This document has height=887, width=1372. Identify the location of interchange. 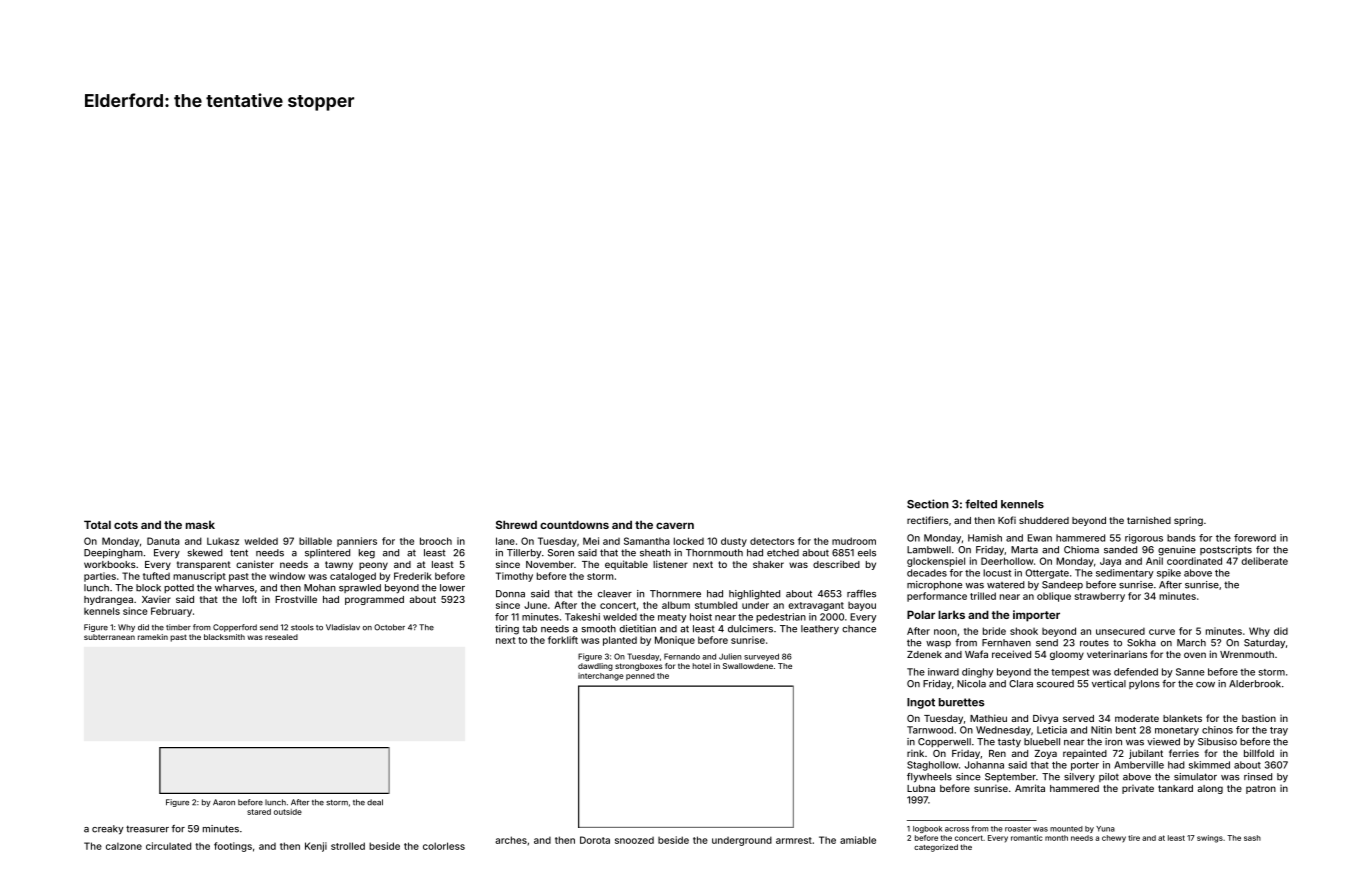
(601, 677).
